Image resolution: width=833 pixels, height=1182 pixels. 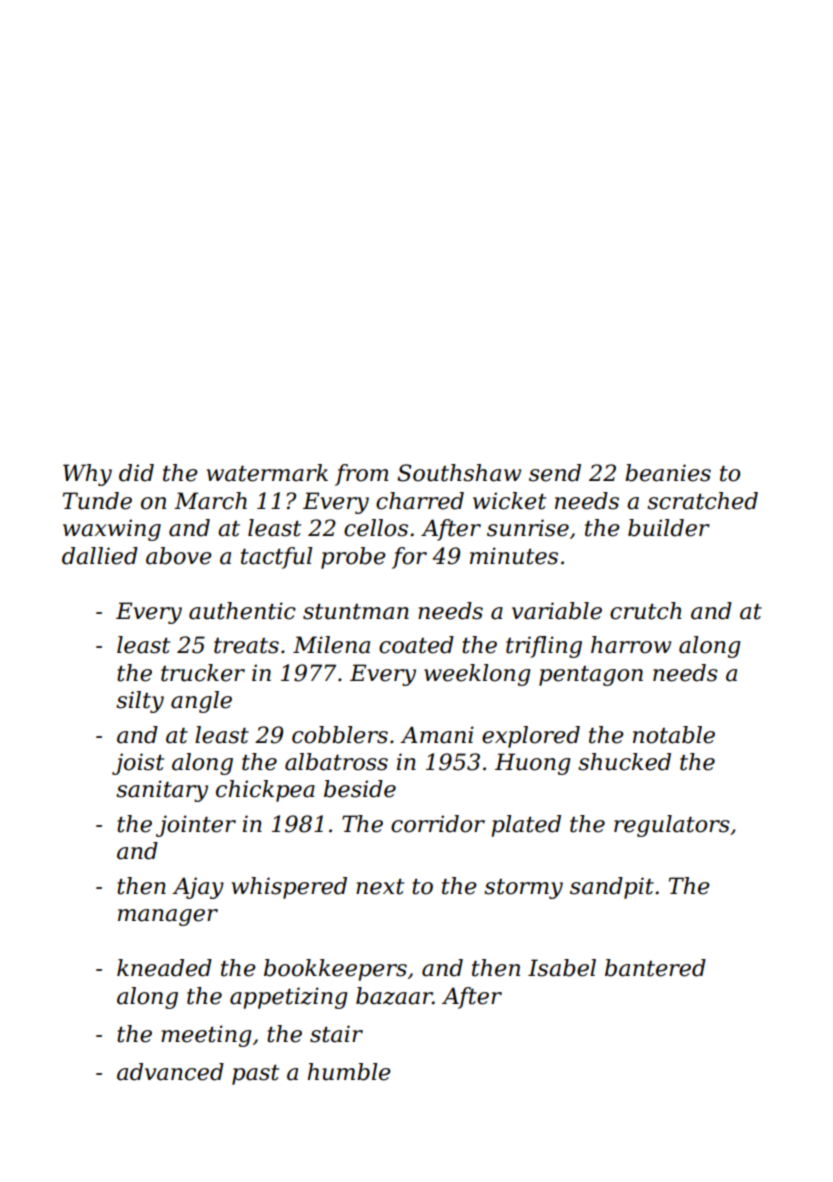 I want to click on humble, so click(x=349, y=1072).
